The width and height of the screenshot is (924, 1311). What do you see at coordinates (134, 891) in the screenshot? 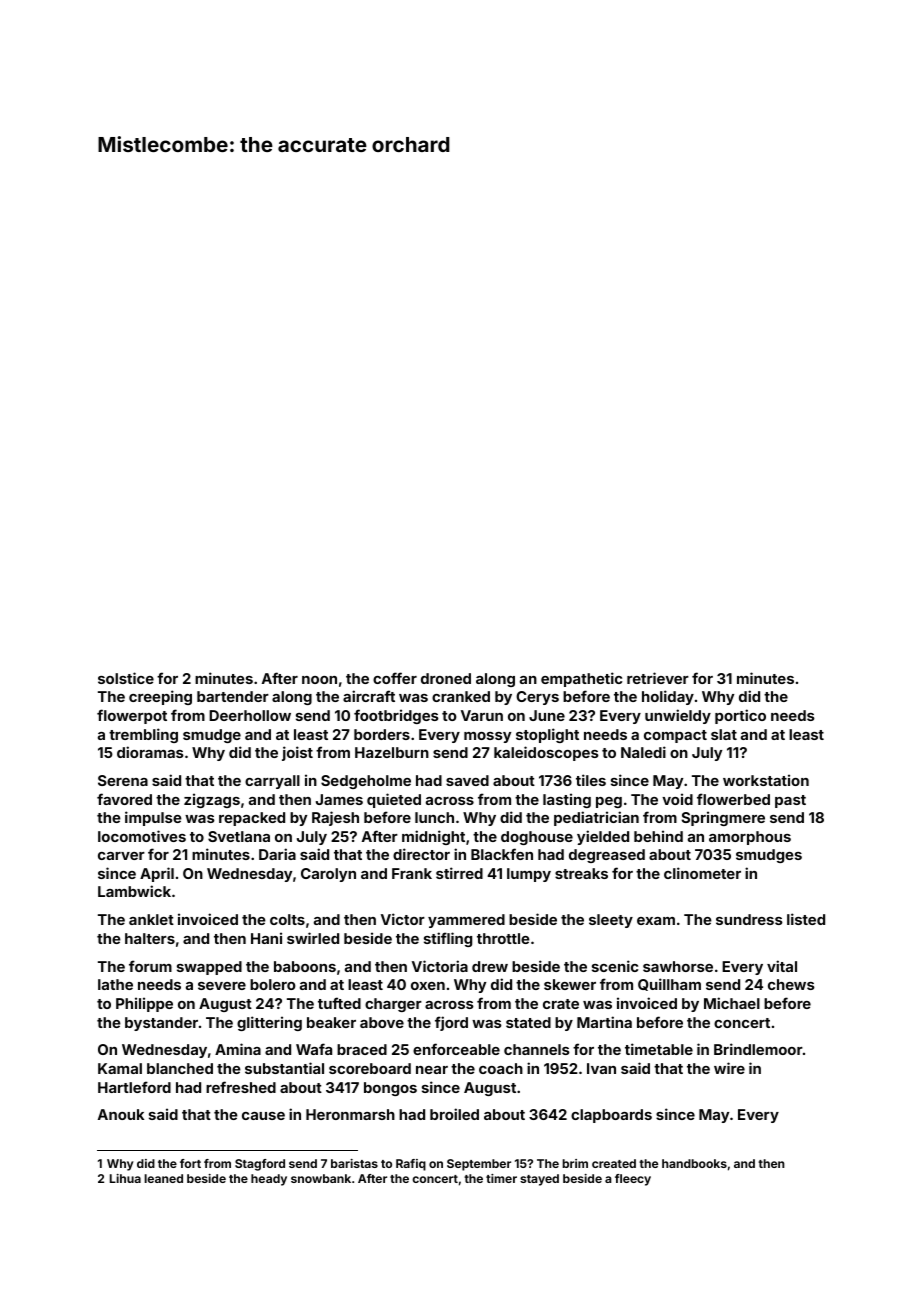
I see `Lambwick` at bounding box center [134, 891].
